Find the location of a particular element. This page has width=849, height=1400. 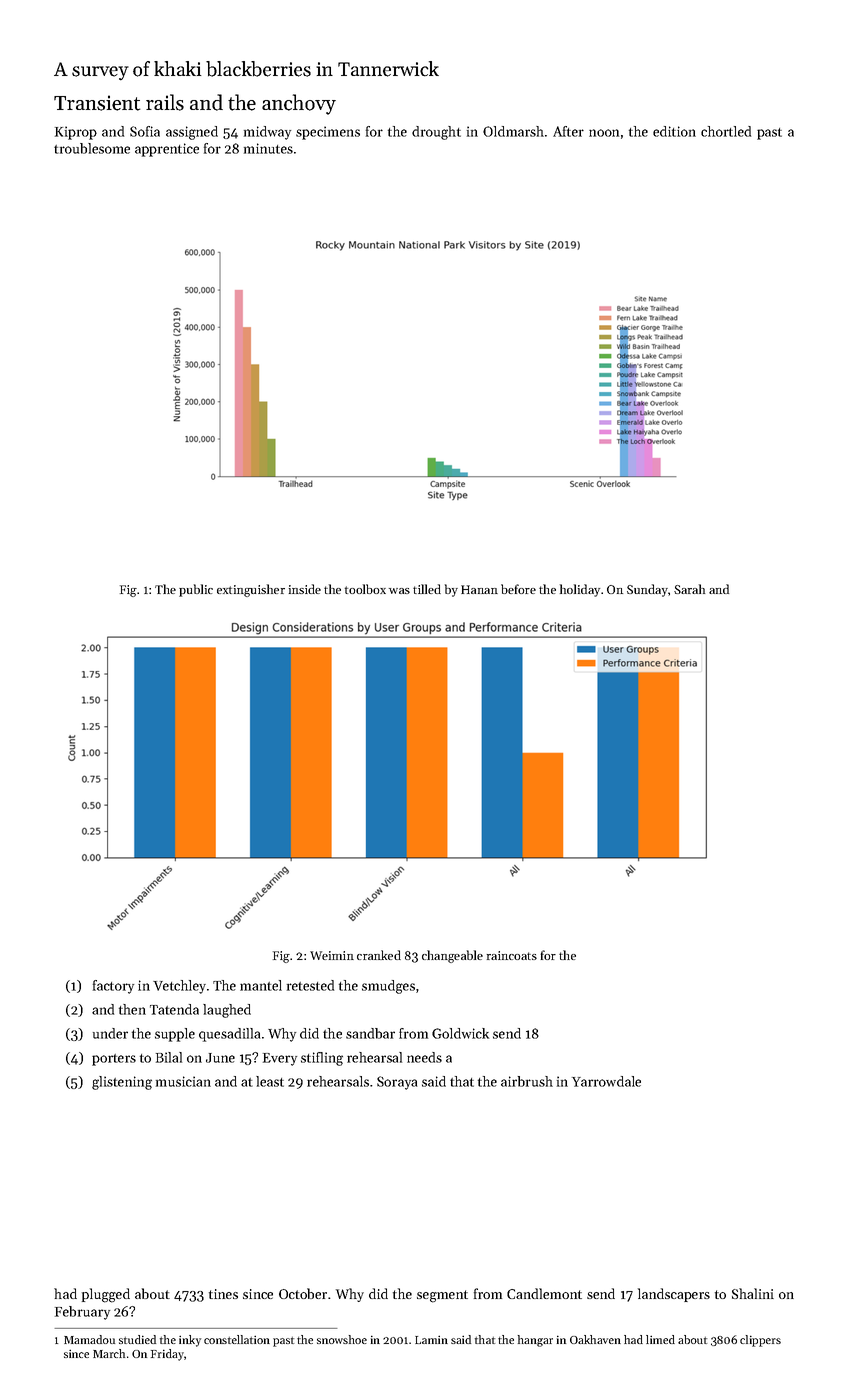

smudges is located at coordinates (388, 987).
